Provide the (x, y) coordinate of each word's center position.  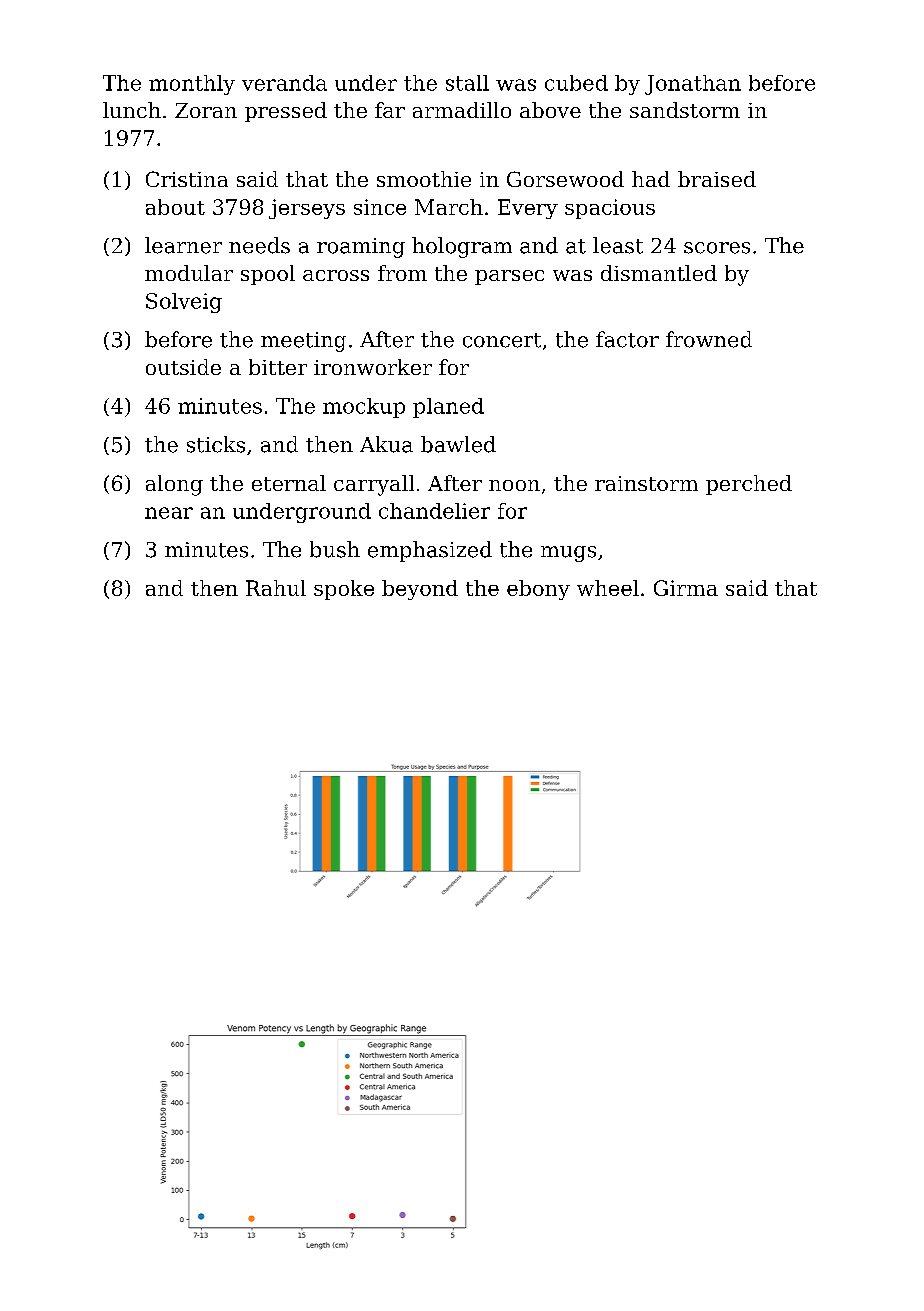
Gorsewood (565, 179)
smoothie (424, 179)
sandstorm (685, 110)
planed (448, 408)
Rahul (276, 588)
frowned (709, 339)
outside (183, 367)
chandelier (434, 511)
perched (749, 485)
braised (717, 179)
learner (183, 245)
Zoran (206, 110)
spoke (344, 590)
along (174, 485)
